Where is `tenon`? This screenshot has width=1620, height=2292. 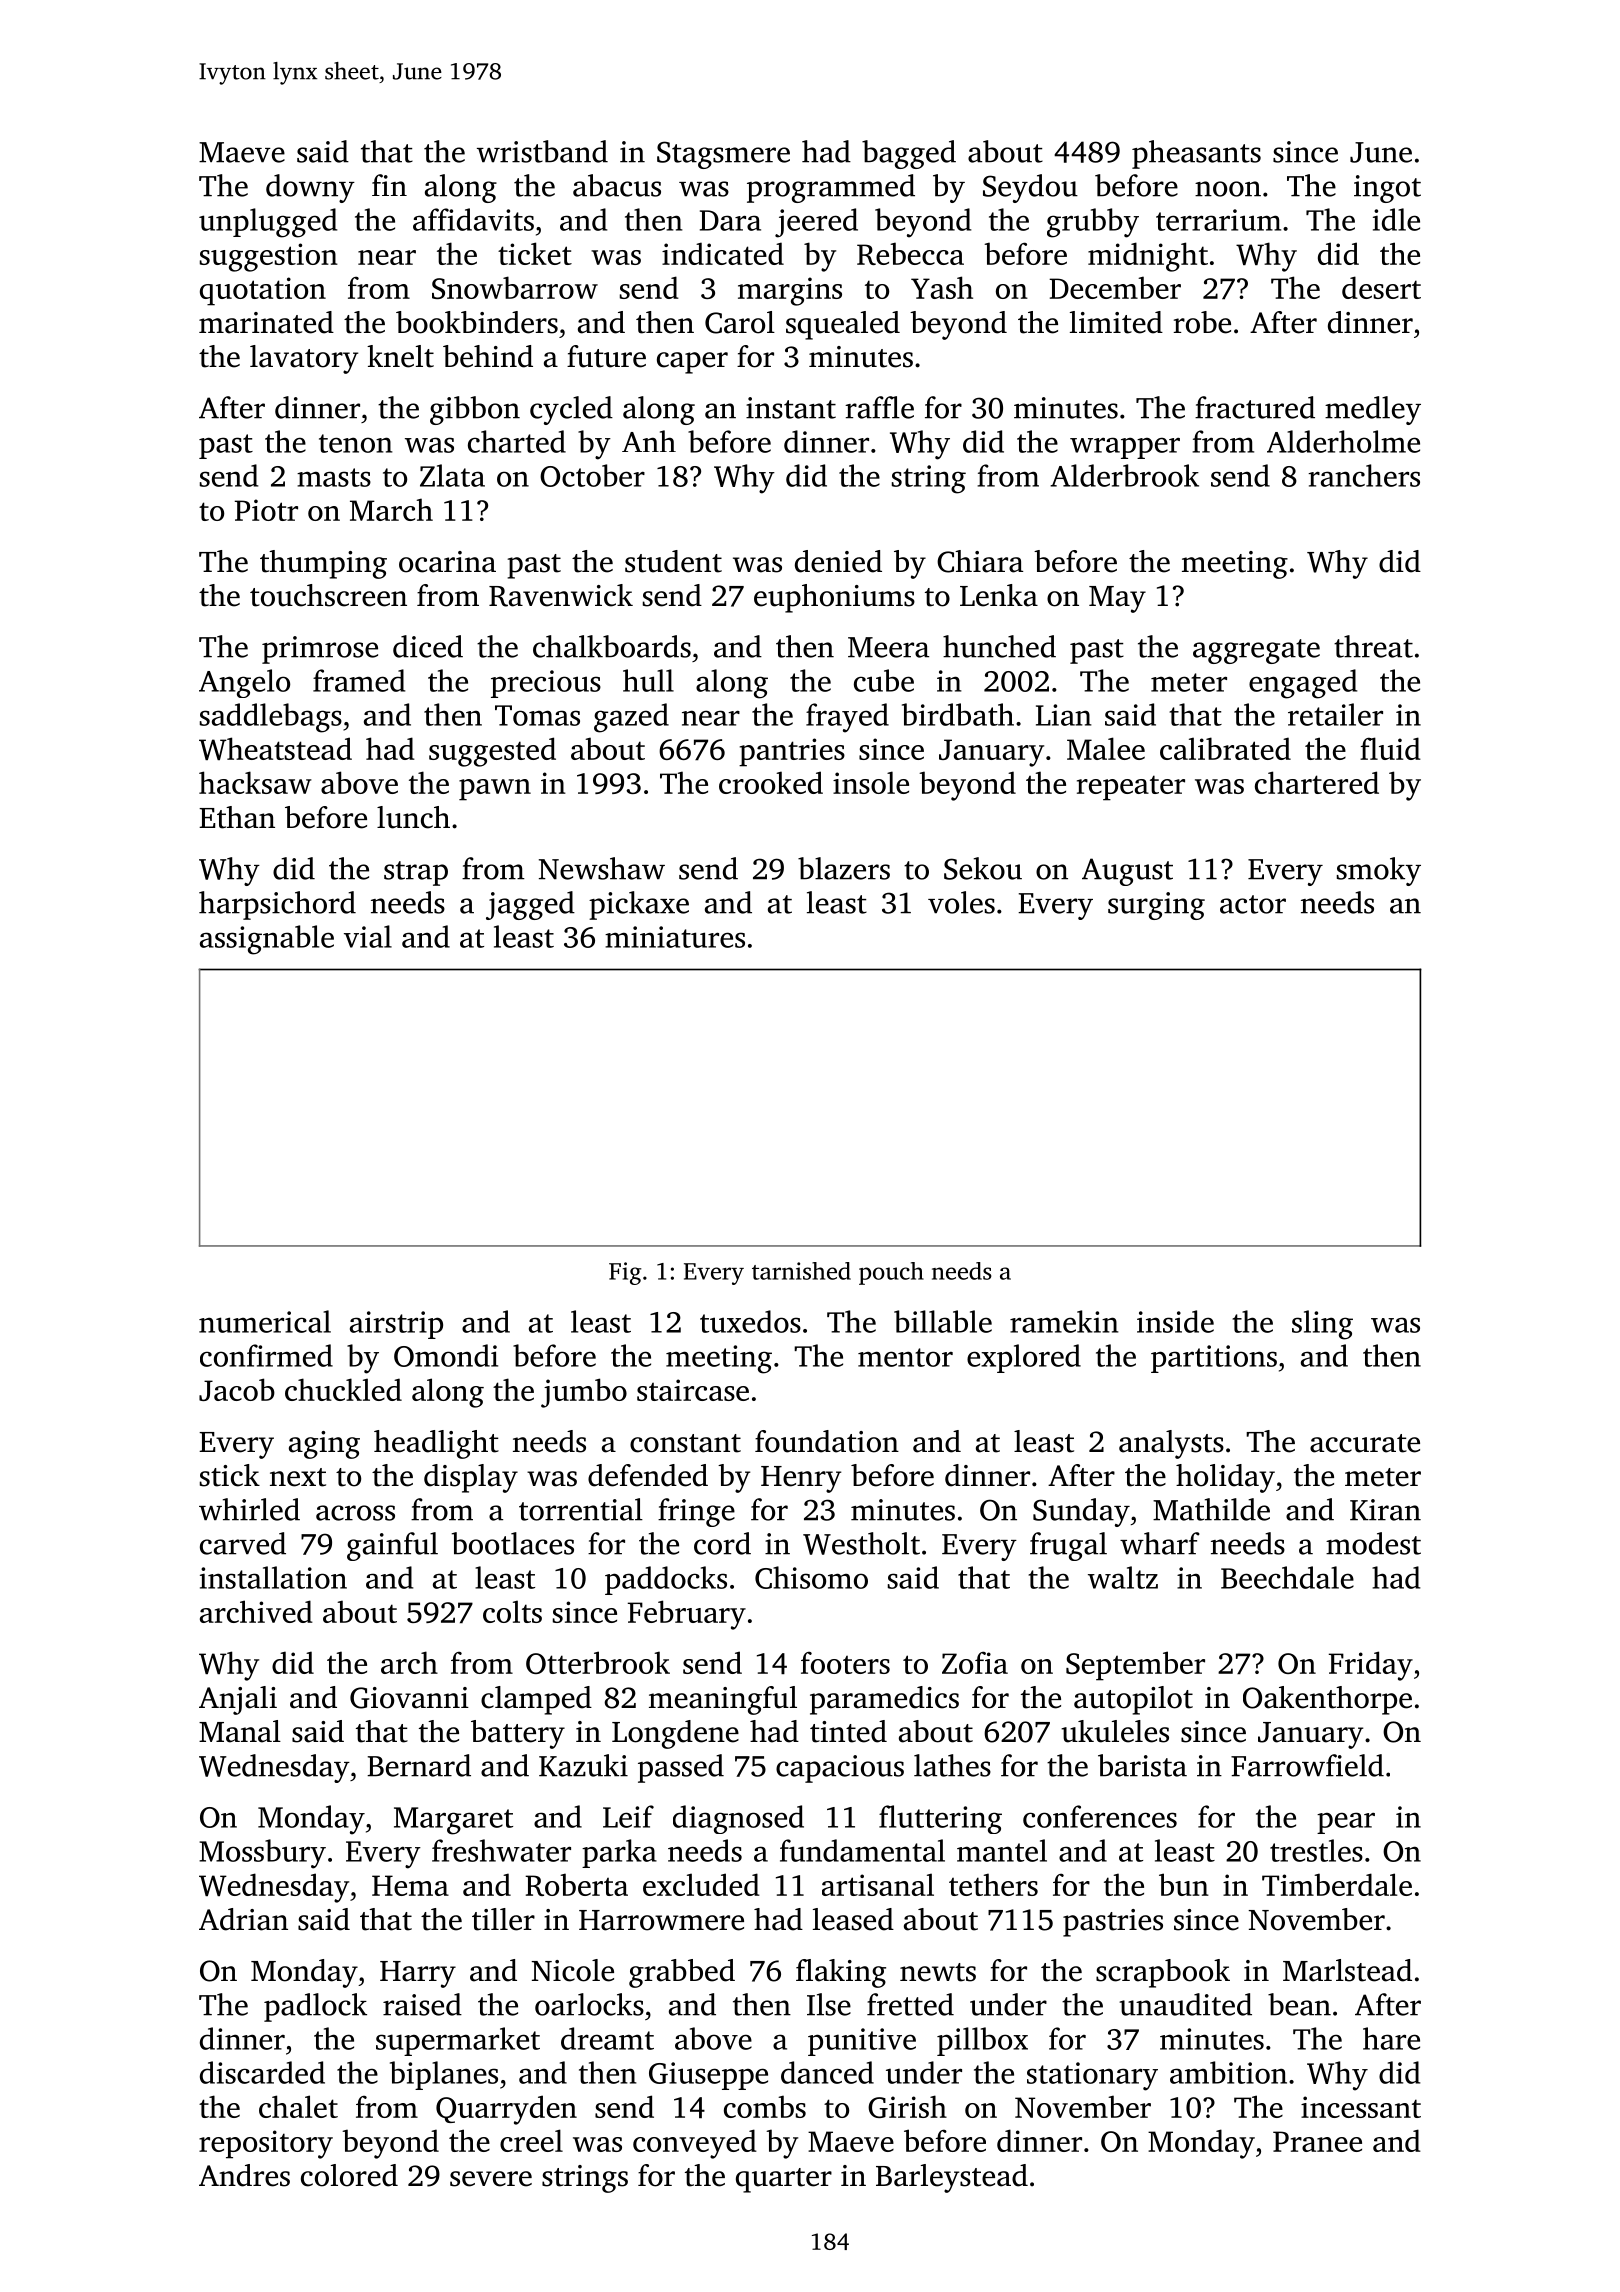
tenon is located at coordinates (356, 443).
